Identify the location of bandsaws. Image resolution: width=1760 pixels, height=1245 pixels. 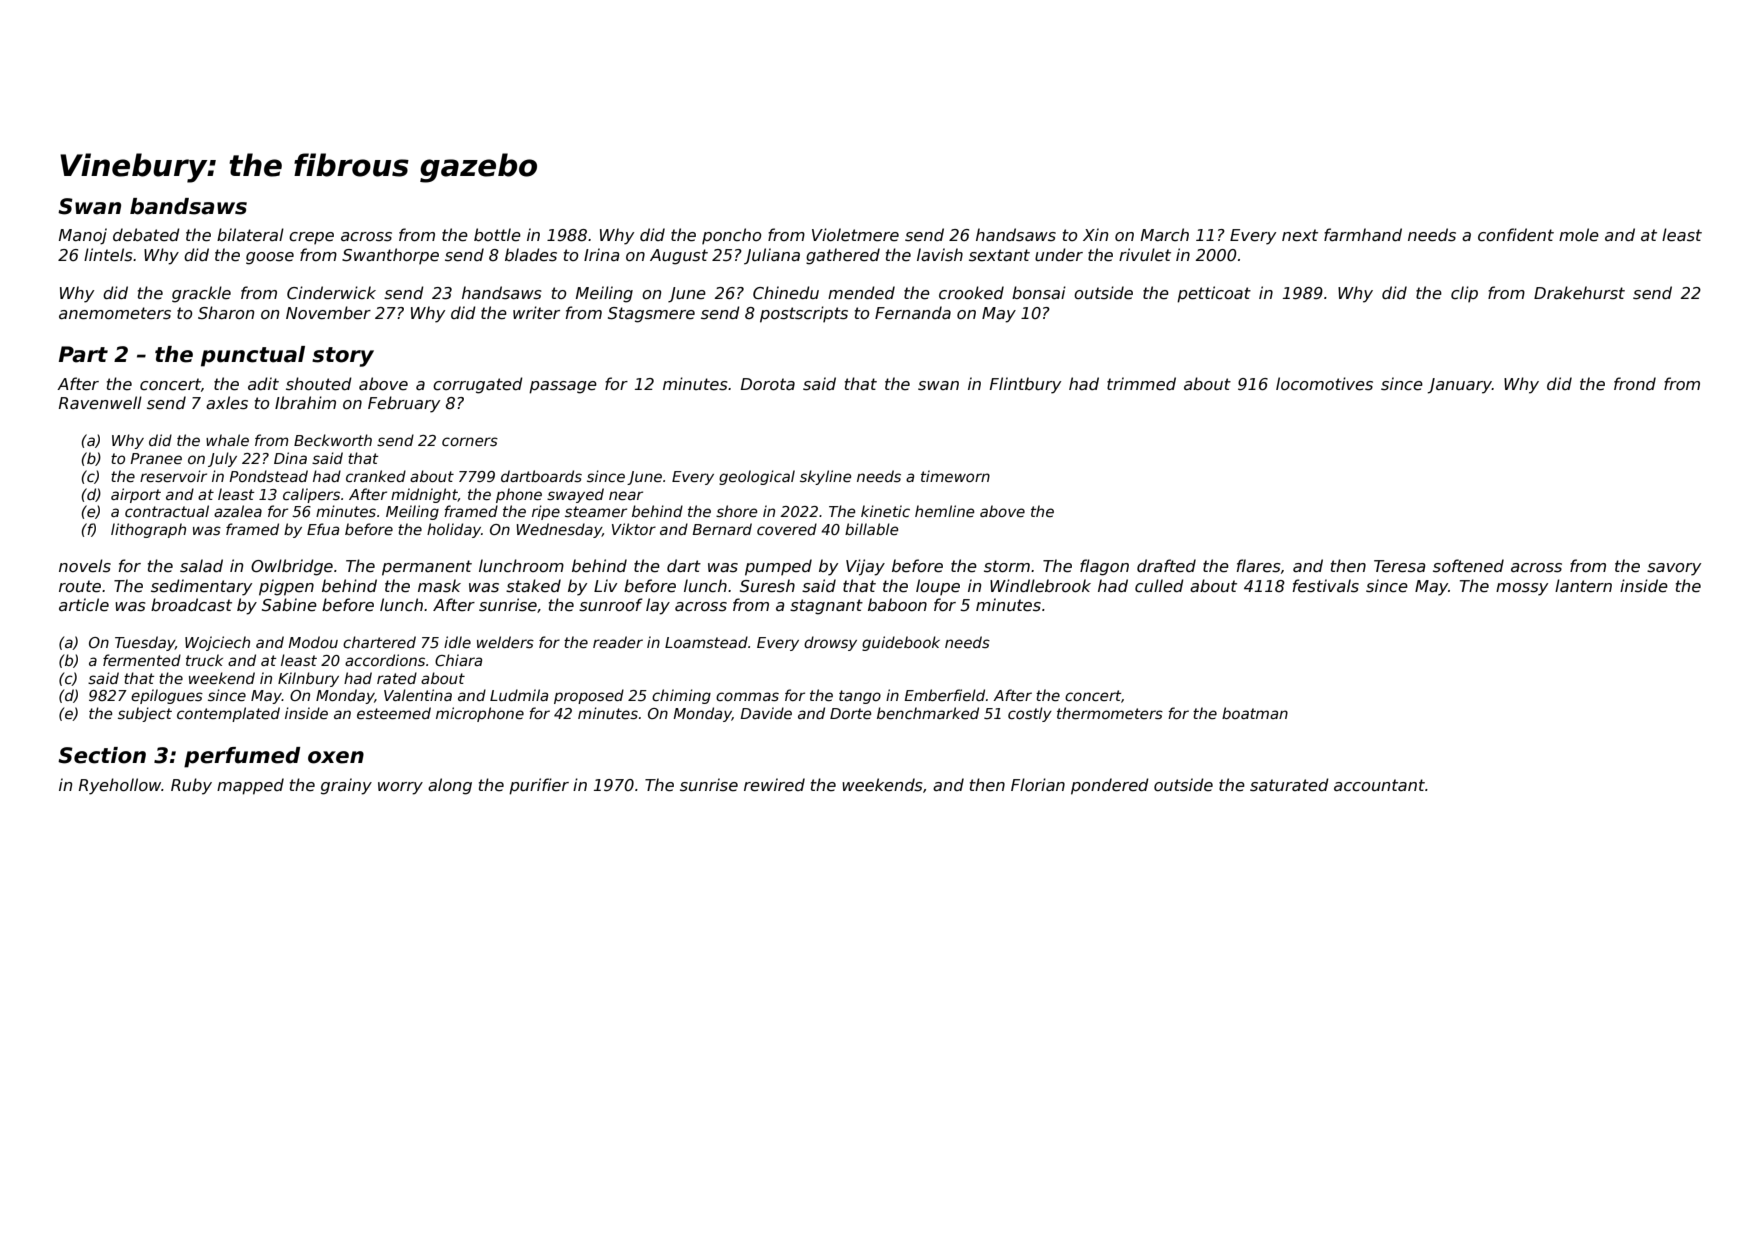
(188, 206).
